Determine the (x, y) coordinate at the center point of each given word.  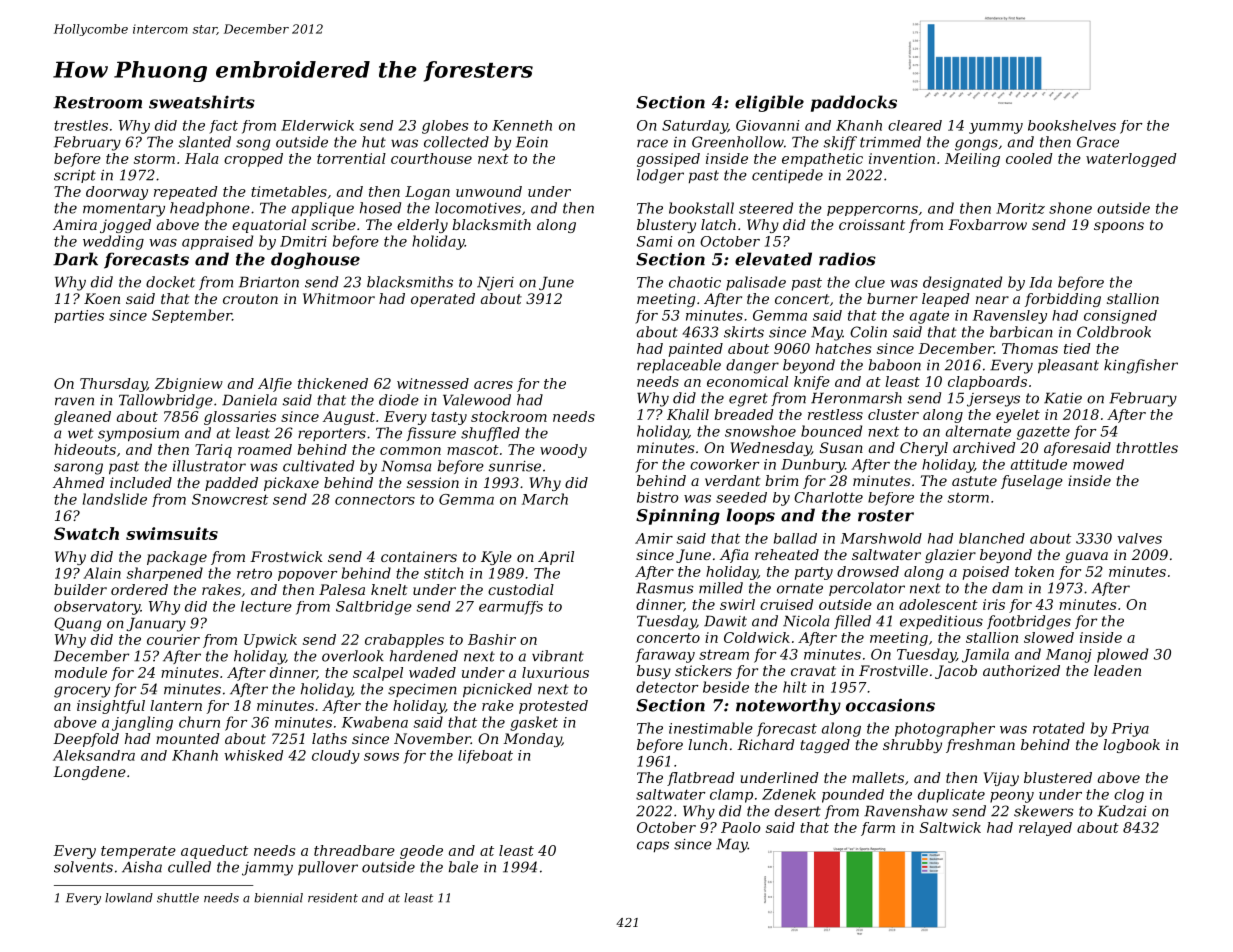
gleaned (82, 418)
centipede (787, 176)
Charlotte (828, 497)
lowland (129, 898)
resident (333, 898)
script (75, 176)
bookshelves (1072, 125)
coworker (724, 464)
